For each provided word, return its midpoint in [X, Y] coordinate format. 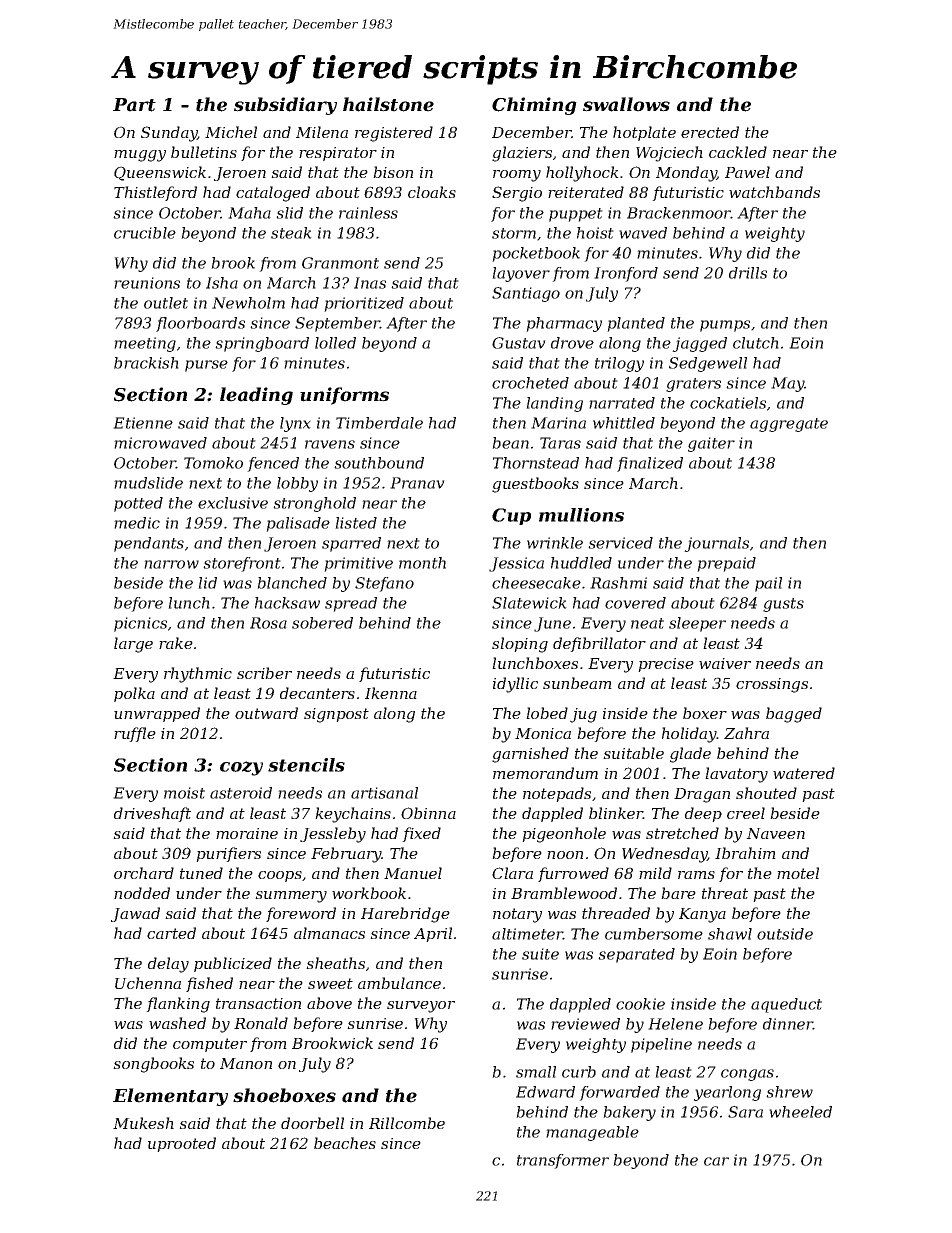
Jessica [516, 564]
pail [768, 584]
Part [134, 105]
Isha [222, 283]
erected [710, 132]
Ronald [261, 1023]
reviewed [585, 1024]
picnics [140, 624]
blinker [616, 813]
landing [554, 404]
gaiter [711, 444]
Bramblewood [564, 893]
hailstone [388, 104]
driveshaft [152, 814]
